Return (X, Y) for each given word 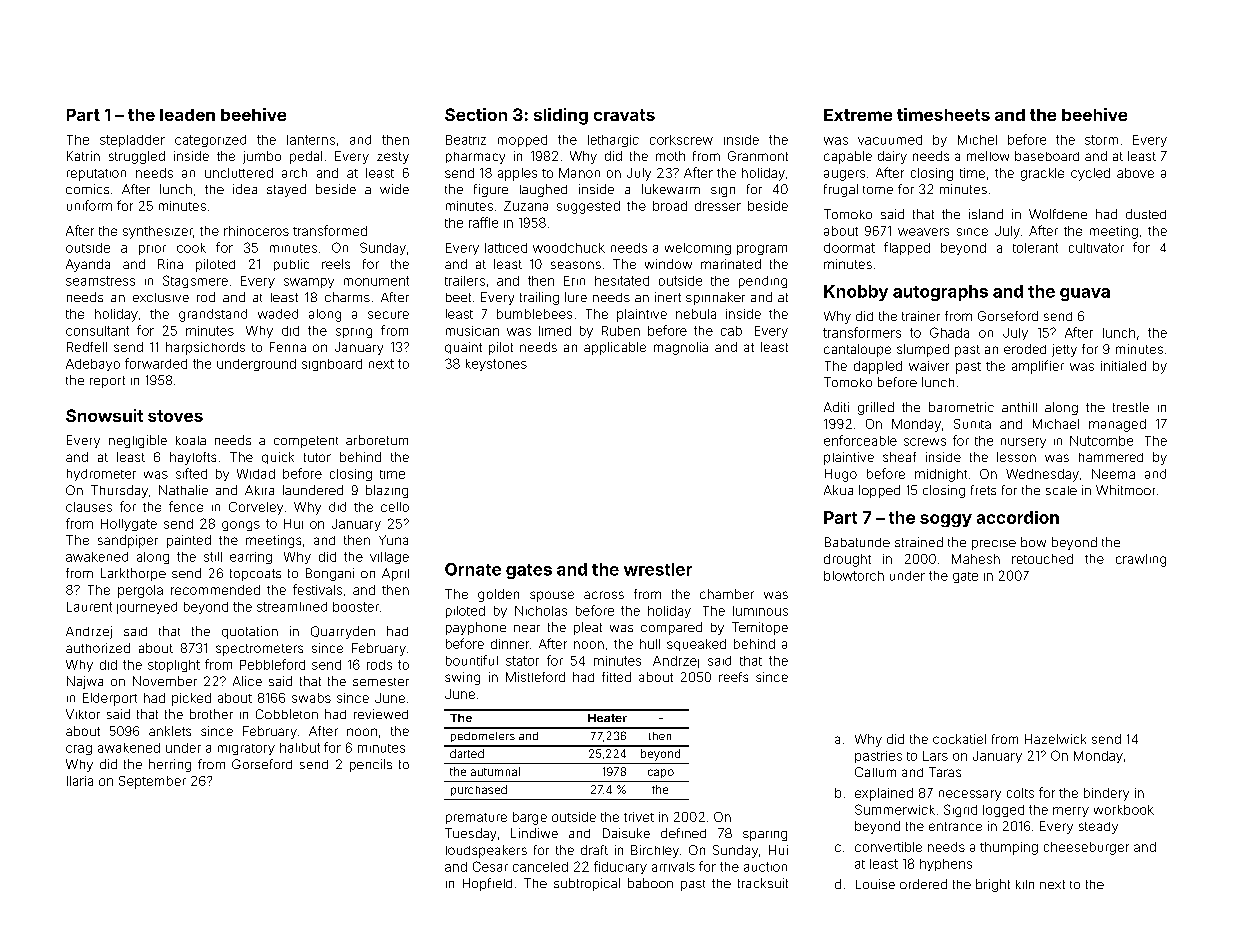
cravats (624, 115)
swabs (311, 698)
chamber (727, 594)
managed (1117, 425)
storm (1101, 140)
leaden (187, 115)
